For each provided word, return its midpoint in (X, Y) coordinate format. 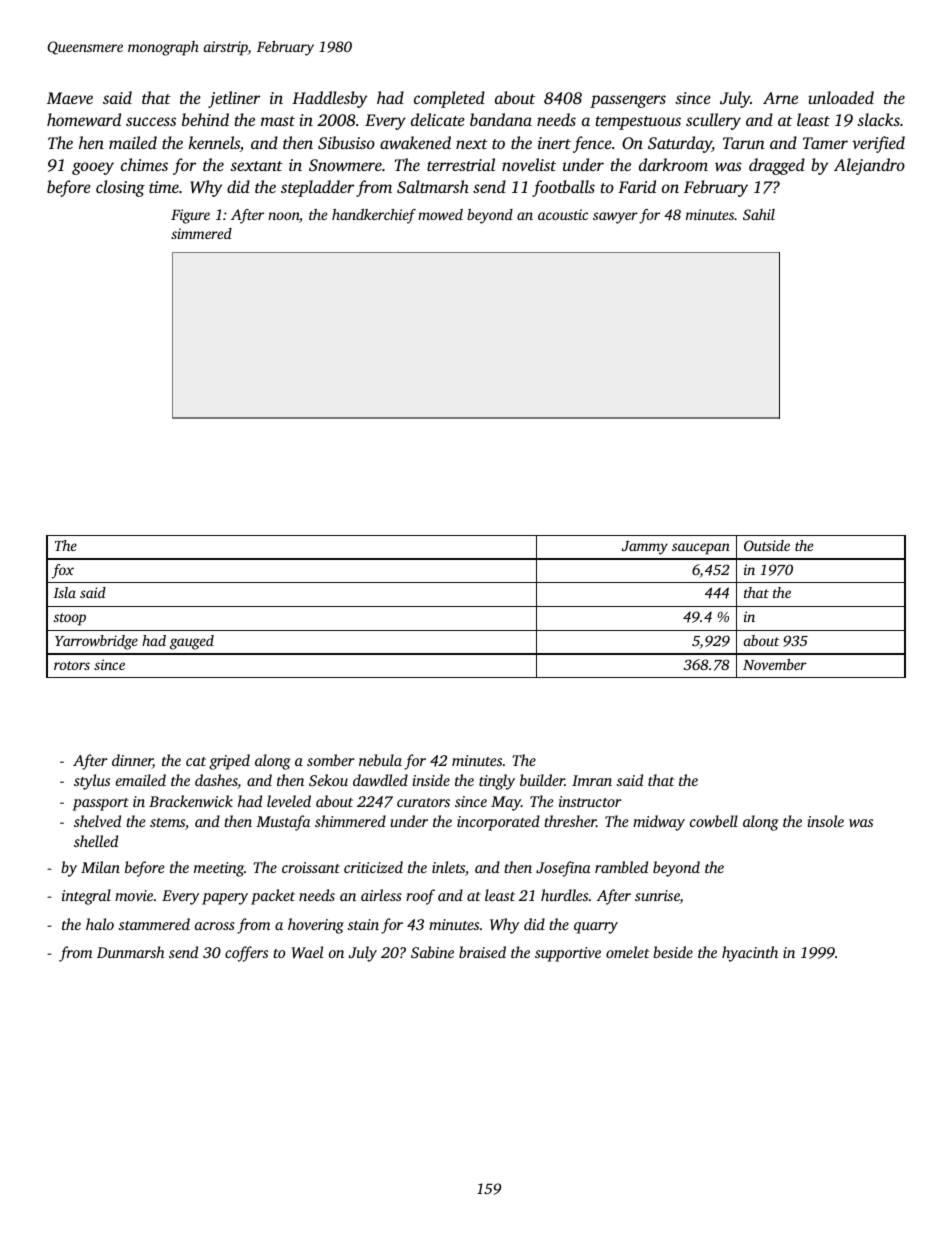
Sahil (759, 214)
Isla (64, 592)
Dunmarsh (131, 952)
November (775, 664)
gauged (192, 642)
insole (826, 821)
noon (283, 216)
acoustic (563, 214)
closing (120, 188)
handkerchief (374, 216)
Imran (592, 780)
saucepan (701, 549)
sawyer (615, 218)
